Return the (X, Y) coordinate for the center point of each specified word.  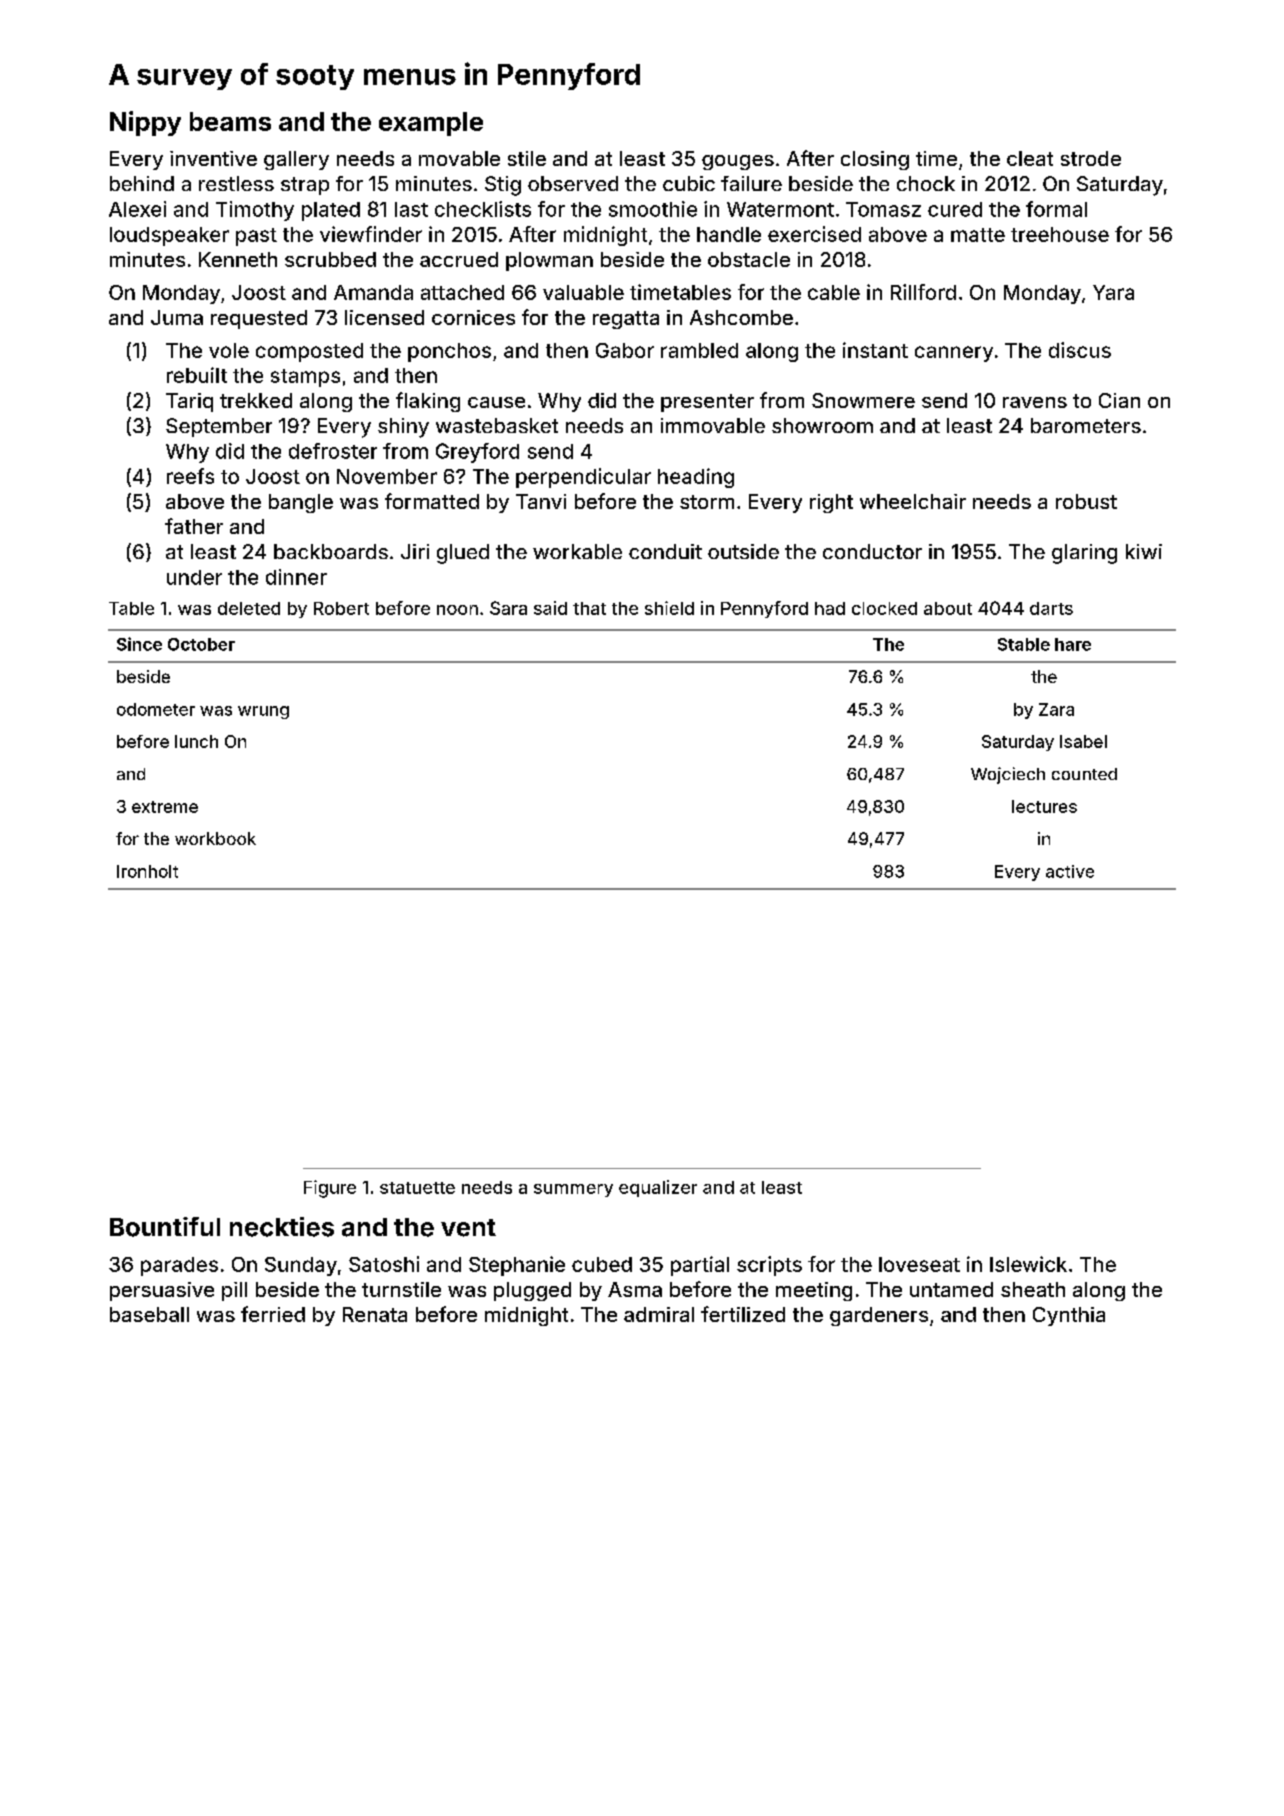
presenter (707, 403)
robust (1086, 501)
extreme (165, 807)
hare (1073, 644)
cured (955, 209)
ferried (273, 1314)
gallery (296, 160)
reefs (190, 476)
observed (573, 183)
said (550, 608)
